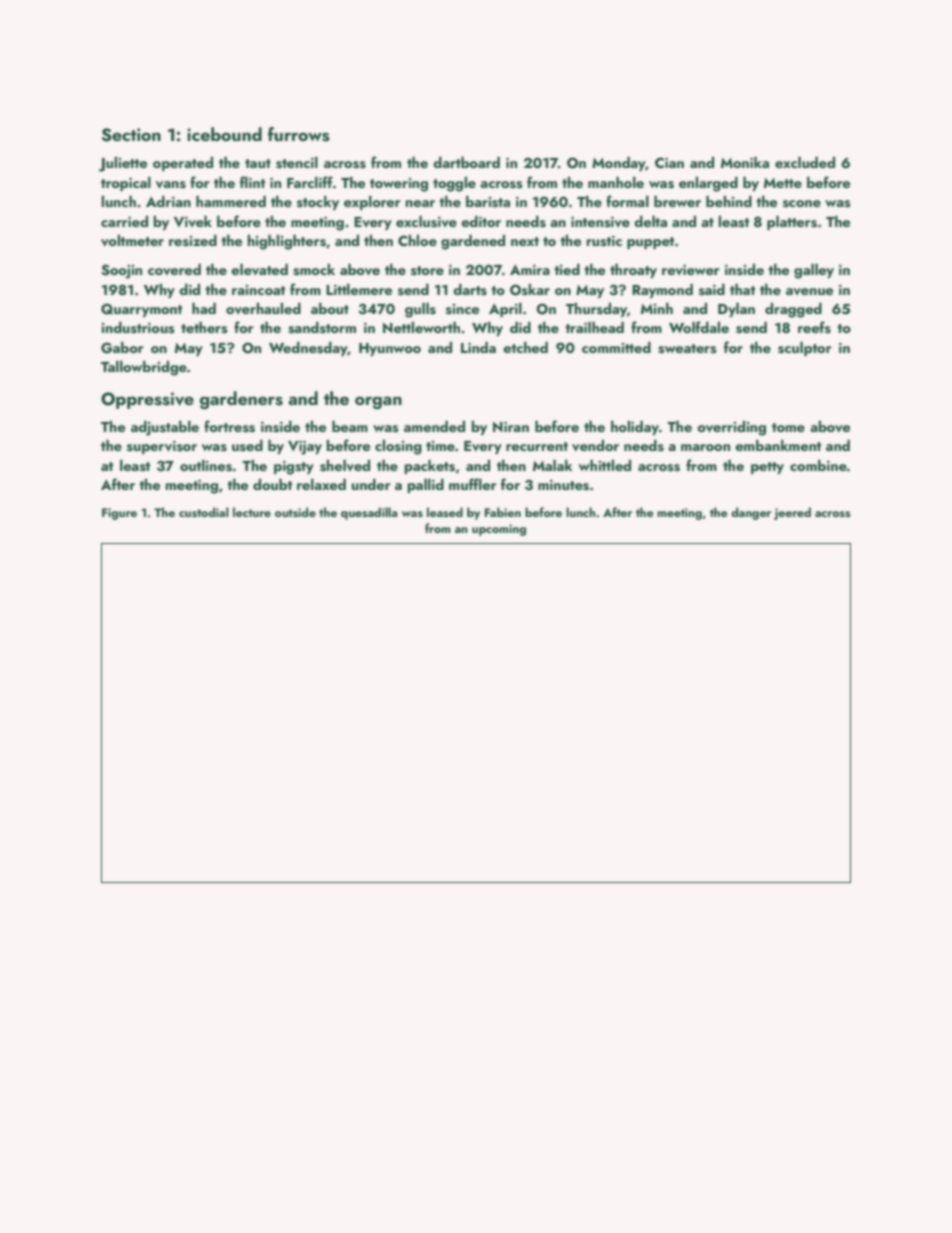 The height and width of the document is (1233, 952). What do you see at coordinates (499, 530) in the document?
I see `upcoming` at bounding box center [499, 530].
